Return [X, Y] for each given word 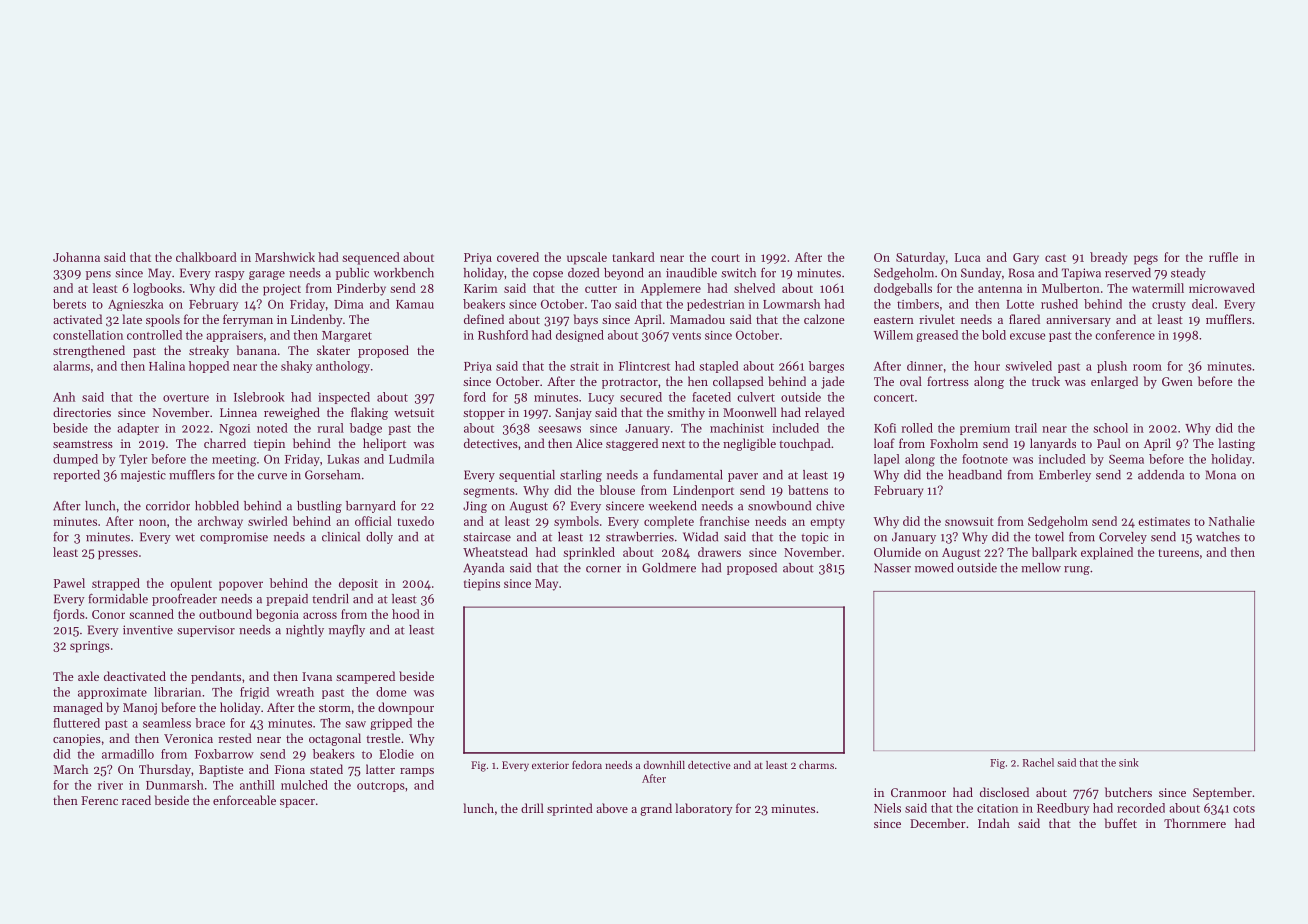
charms [816, 765]
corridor [168, 506]
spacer [297, 803]
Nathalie [1232, 521]
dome [391, 692]
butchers [1128, 792]
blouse [617, 490]
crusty [1169, 306]
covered [518, 257]
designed [580, 336]
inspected [344, 398]
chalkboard [206, 257]
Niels [887, 808]
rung [1077, 570]
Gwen [1177, 381]
